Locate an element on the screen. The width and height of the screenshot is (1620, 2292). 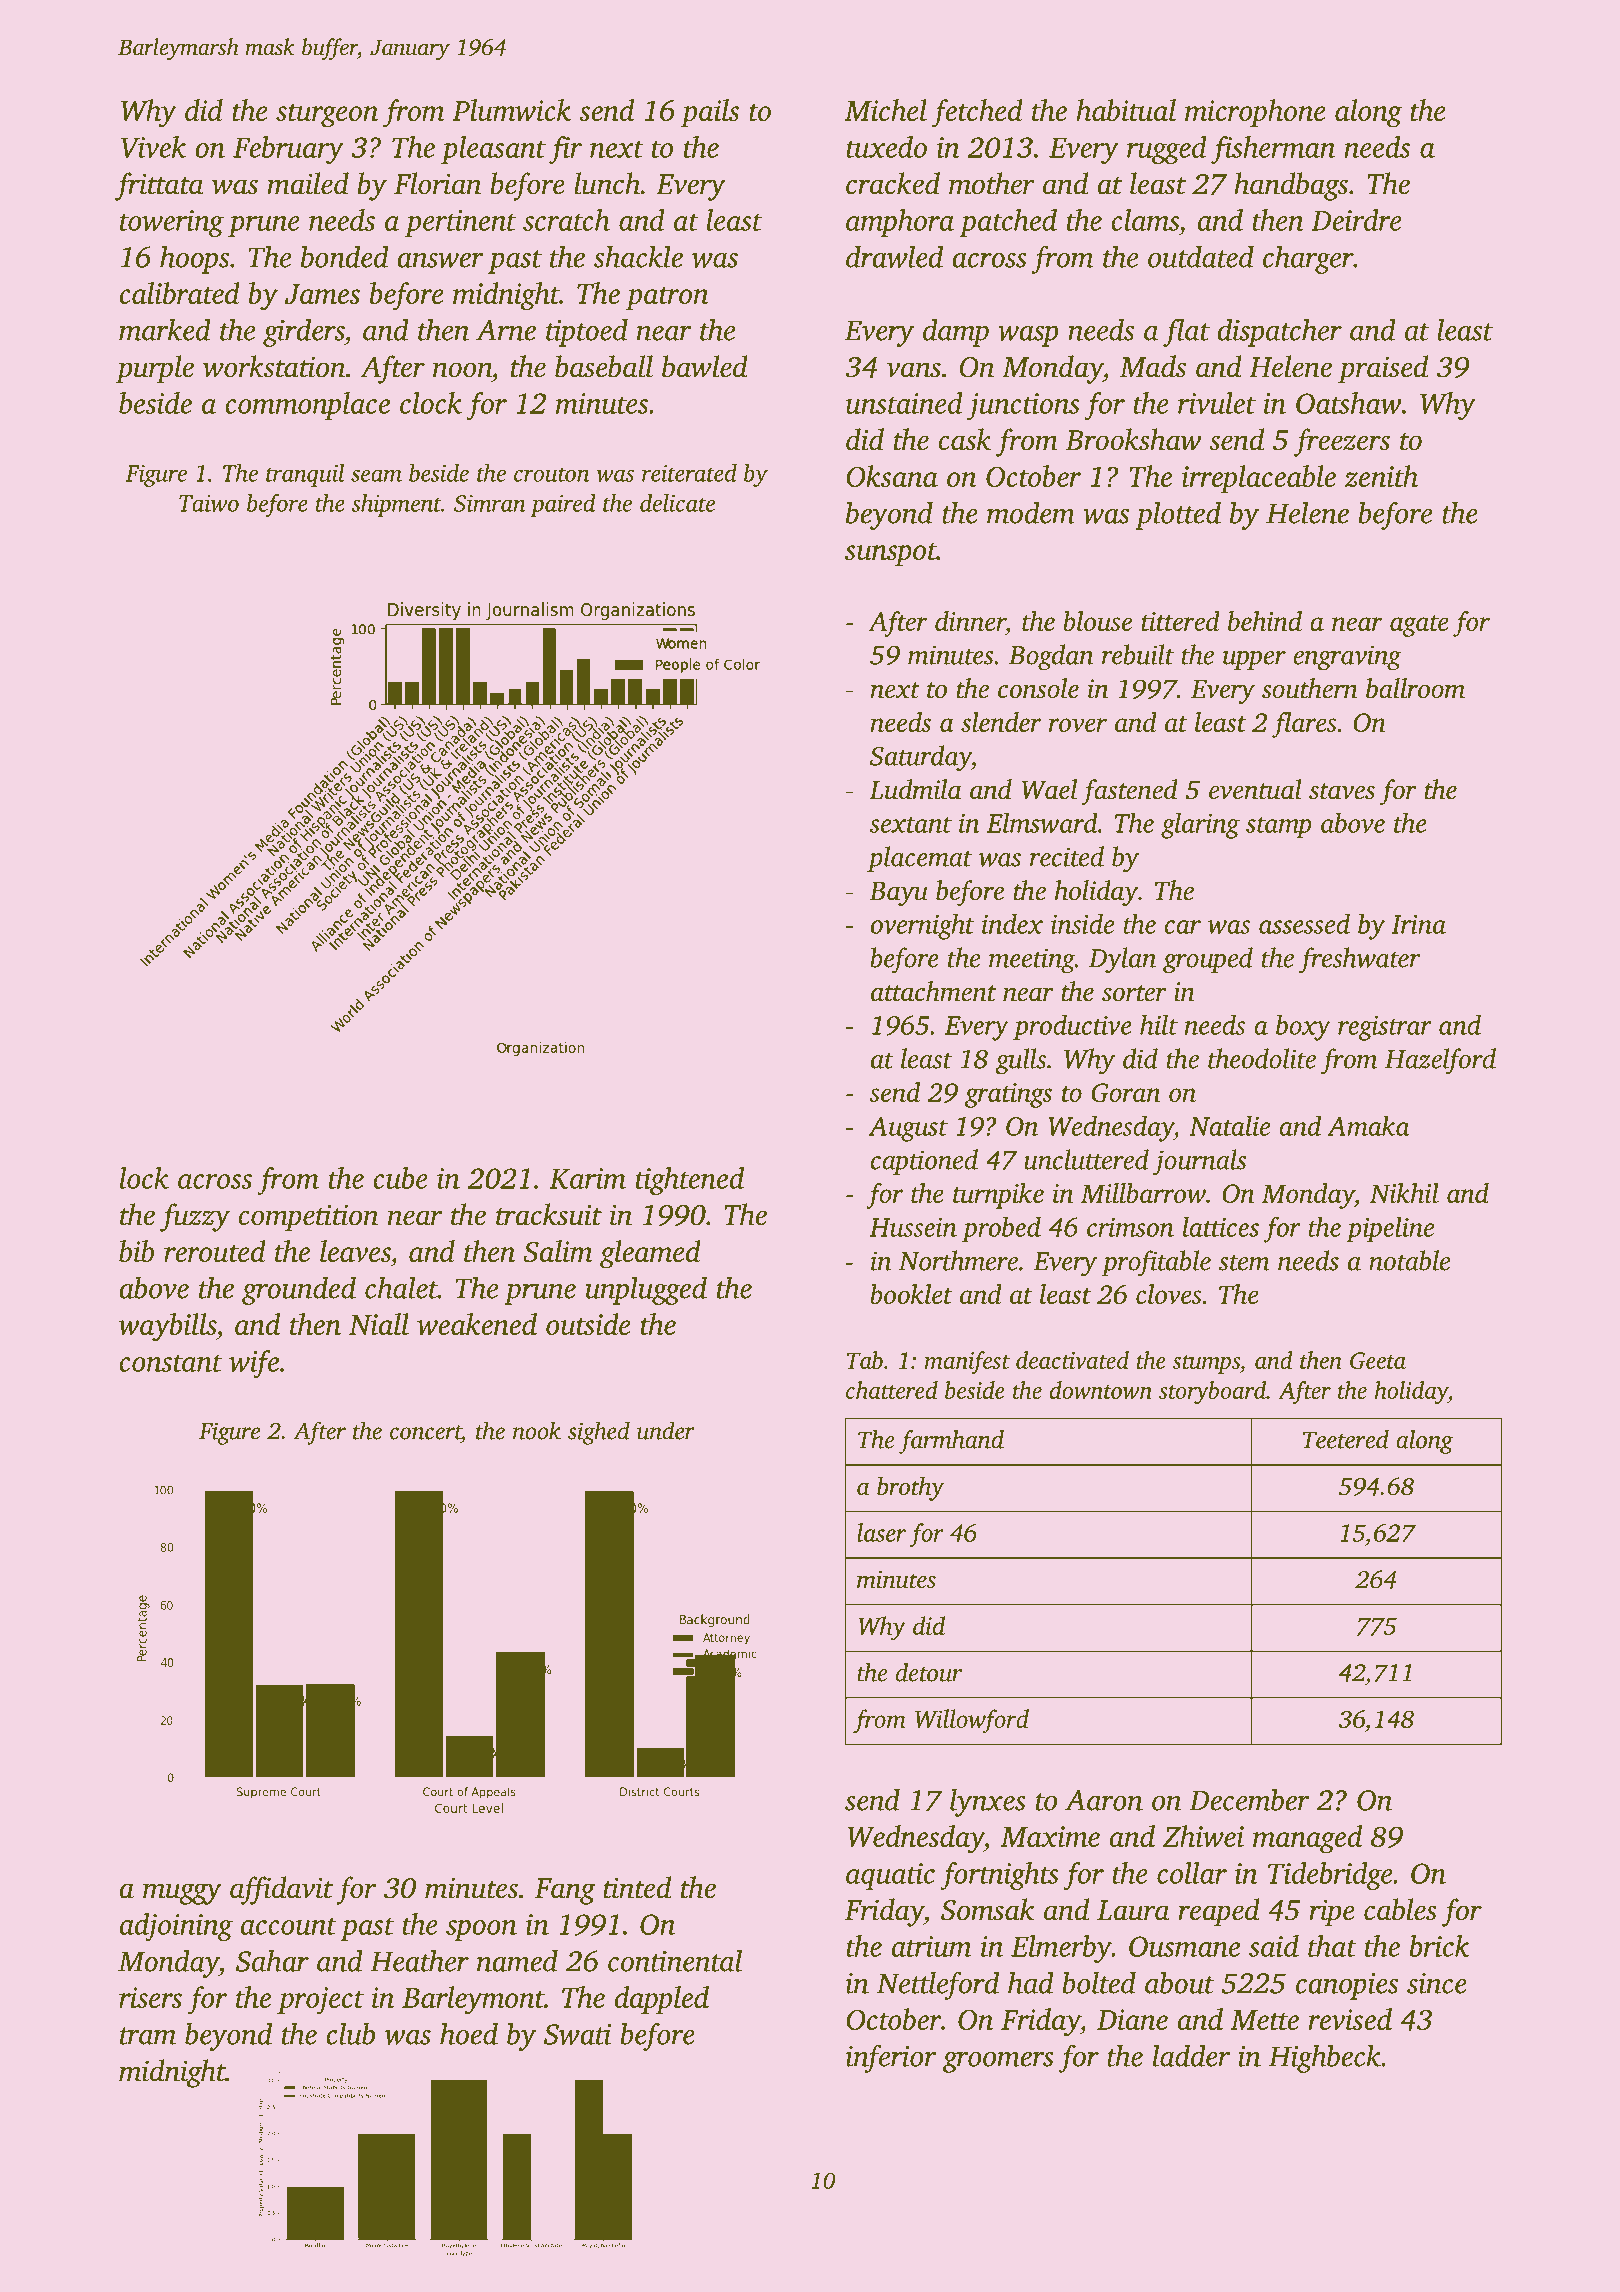
fuzzy is located at coordinates (195, 1217).
